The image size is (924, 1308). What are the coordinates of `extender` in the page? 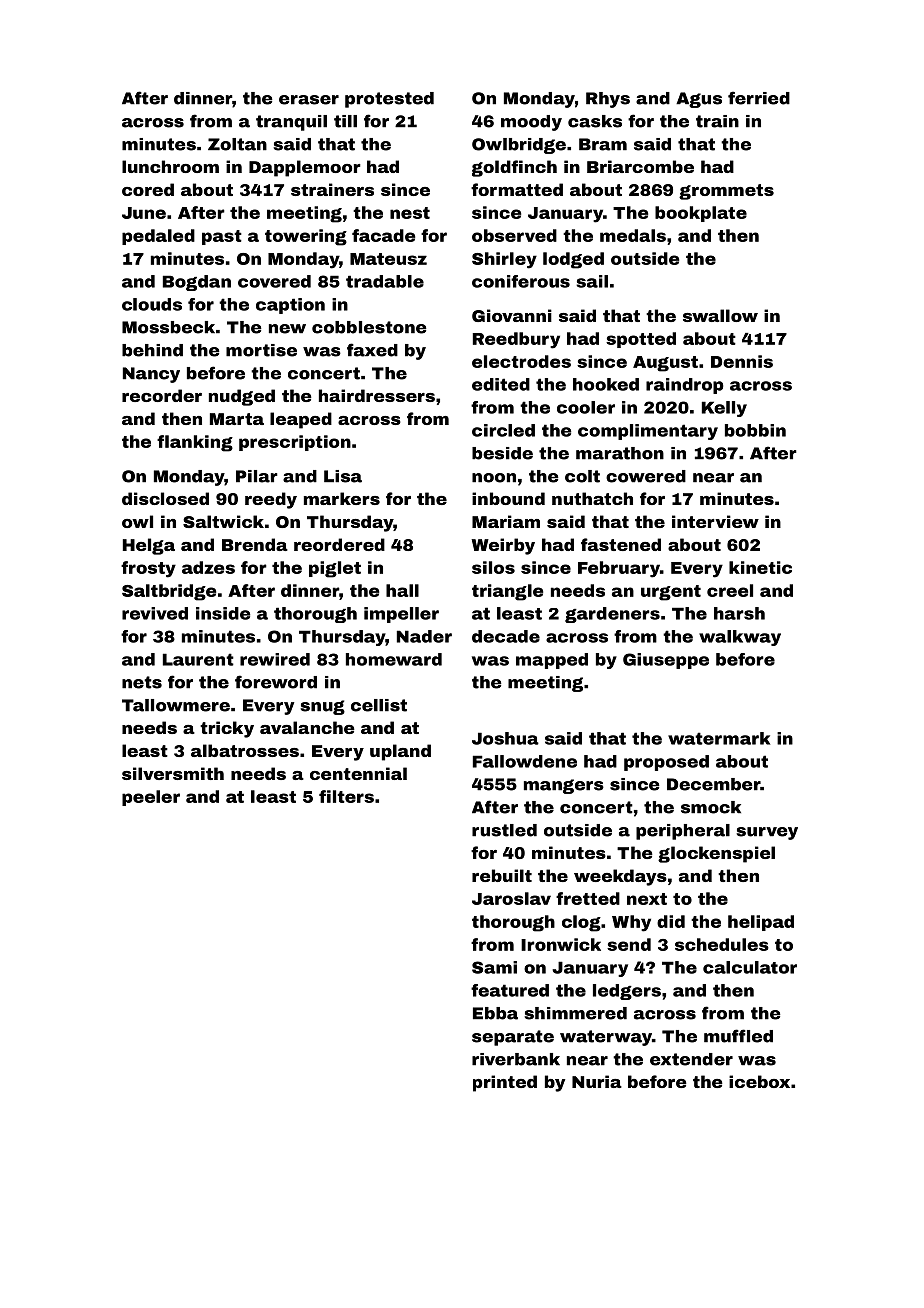 It's located at (691, 1059).
